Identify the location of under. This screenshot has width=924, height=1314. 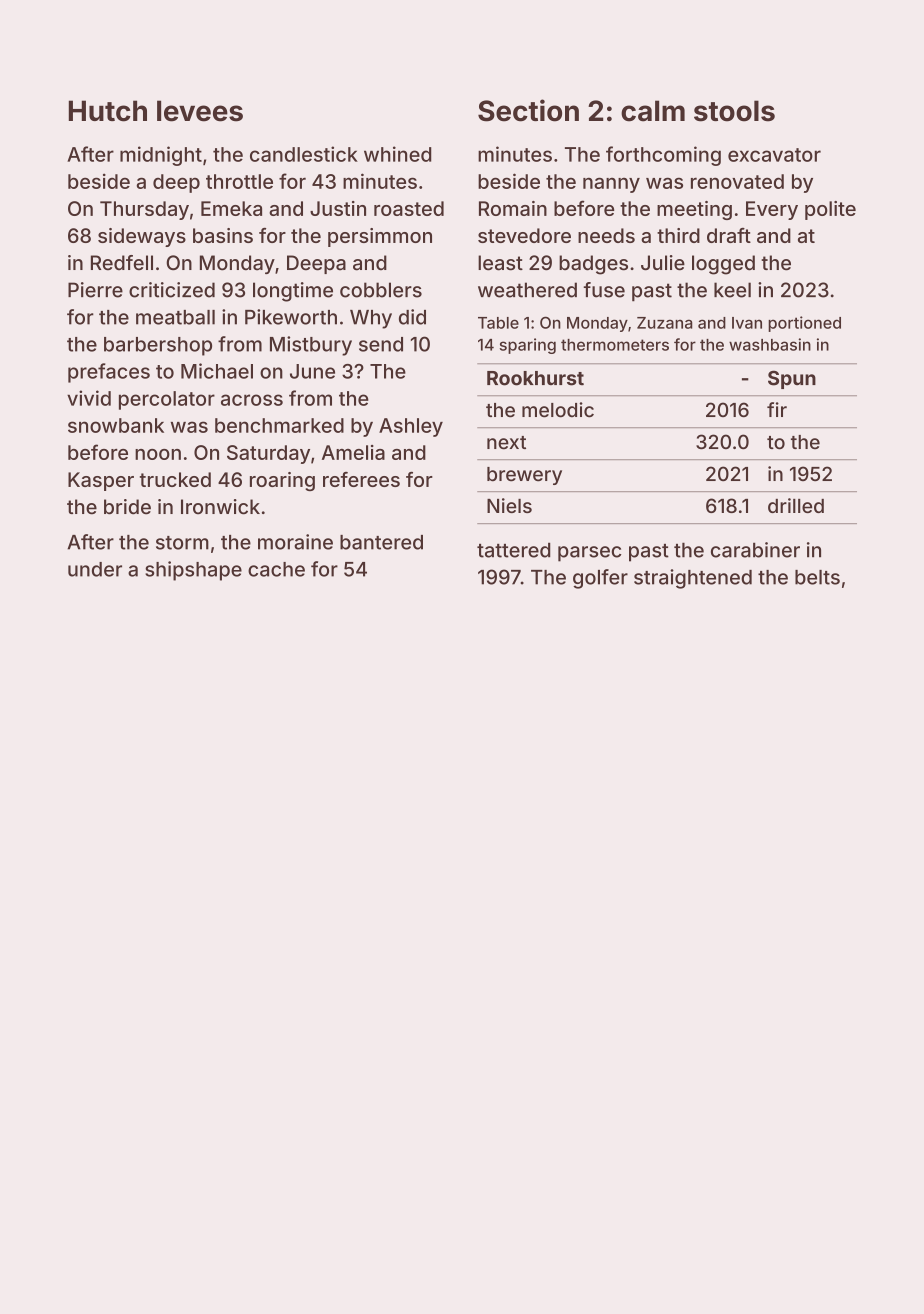
(95, 569).
